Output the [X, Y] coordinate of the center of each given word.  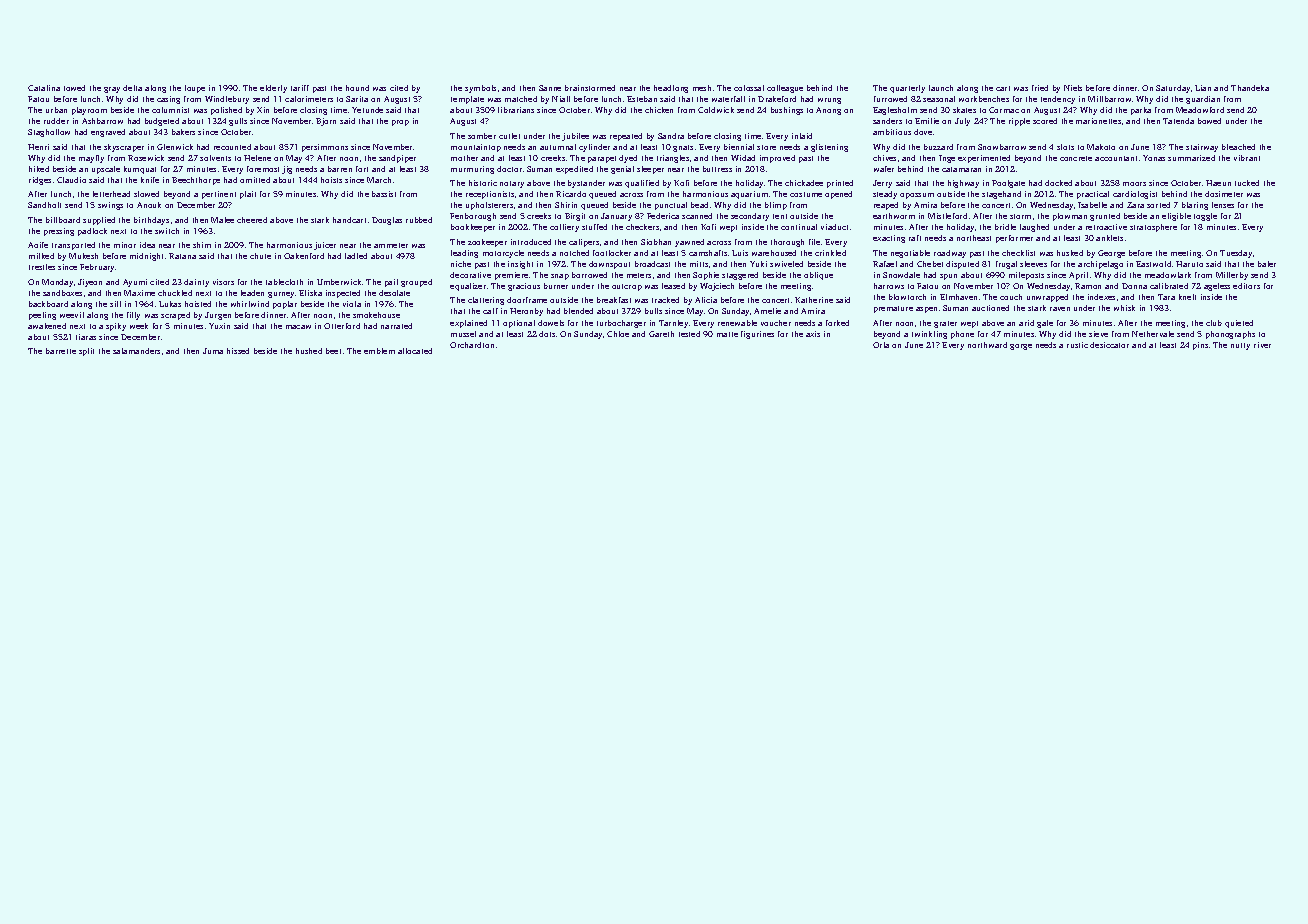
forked [837, 323]
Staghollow [49, 133]
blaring [1195, 206]
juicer [325, 246]
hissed [238, 351]
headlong [671, 89]
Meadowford [1200, 110]
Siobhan [656, 242]
